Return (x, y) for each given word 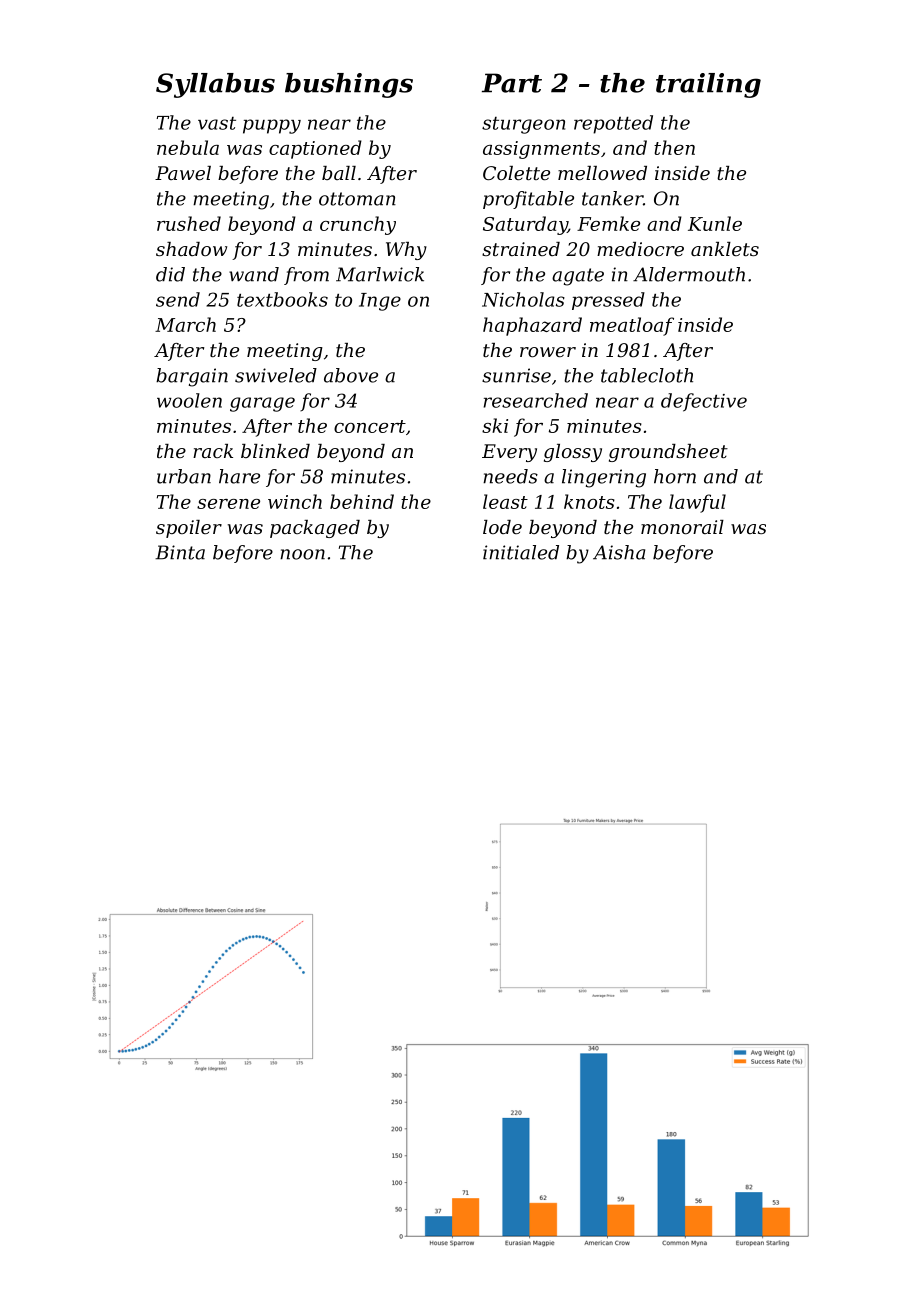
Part (512, 83)
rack (213, 451)
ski (495, 425)
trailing (708, 85)
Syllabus (215, 85)
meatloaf (632, 326)
